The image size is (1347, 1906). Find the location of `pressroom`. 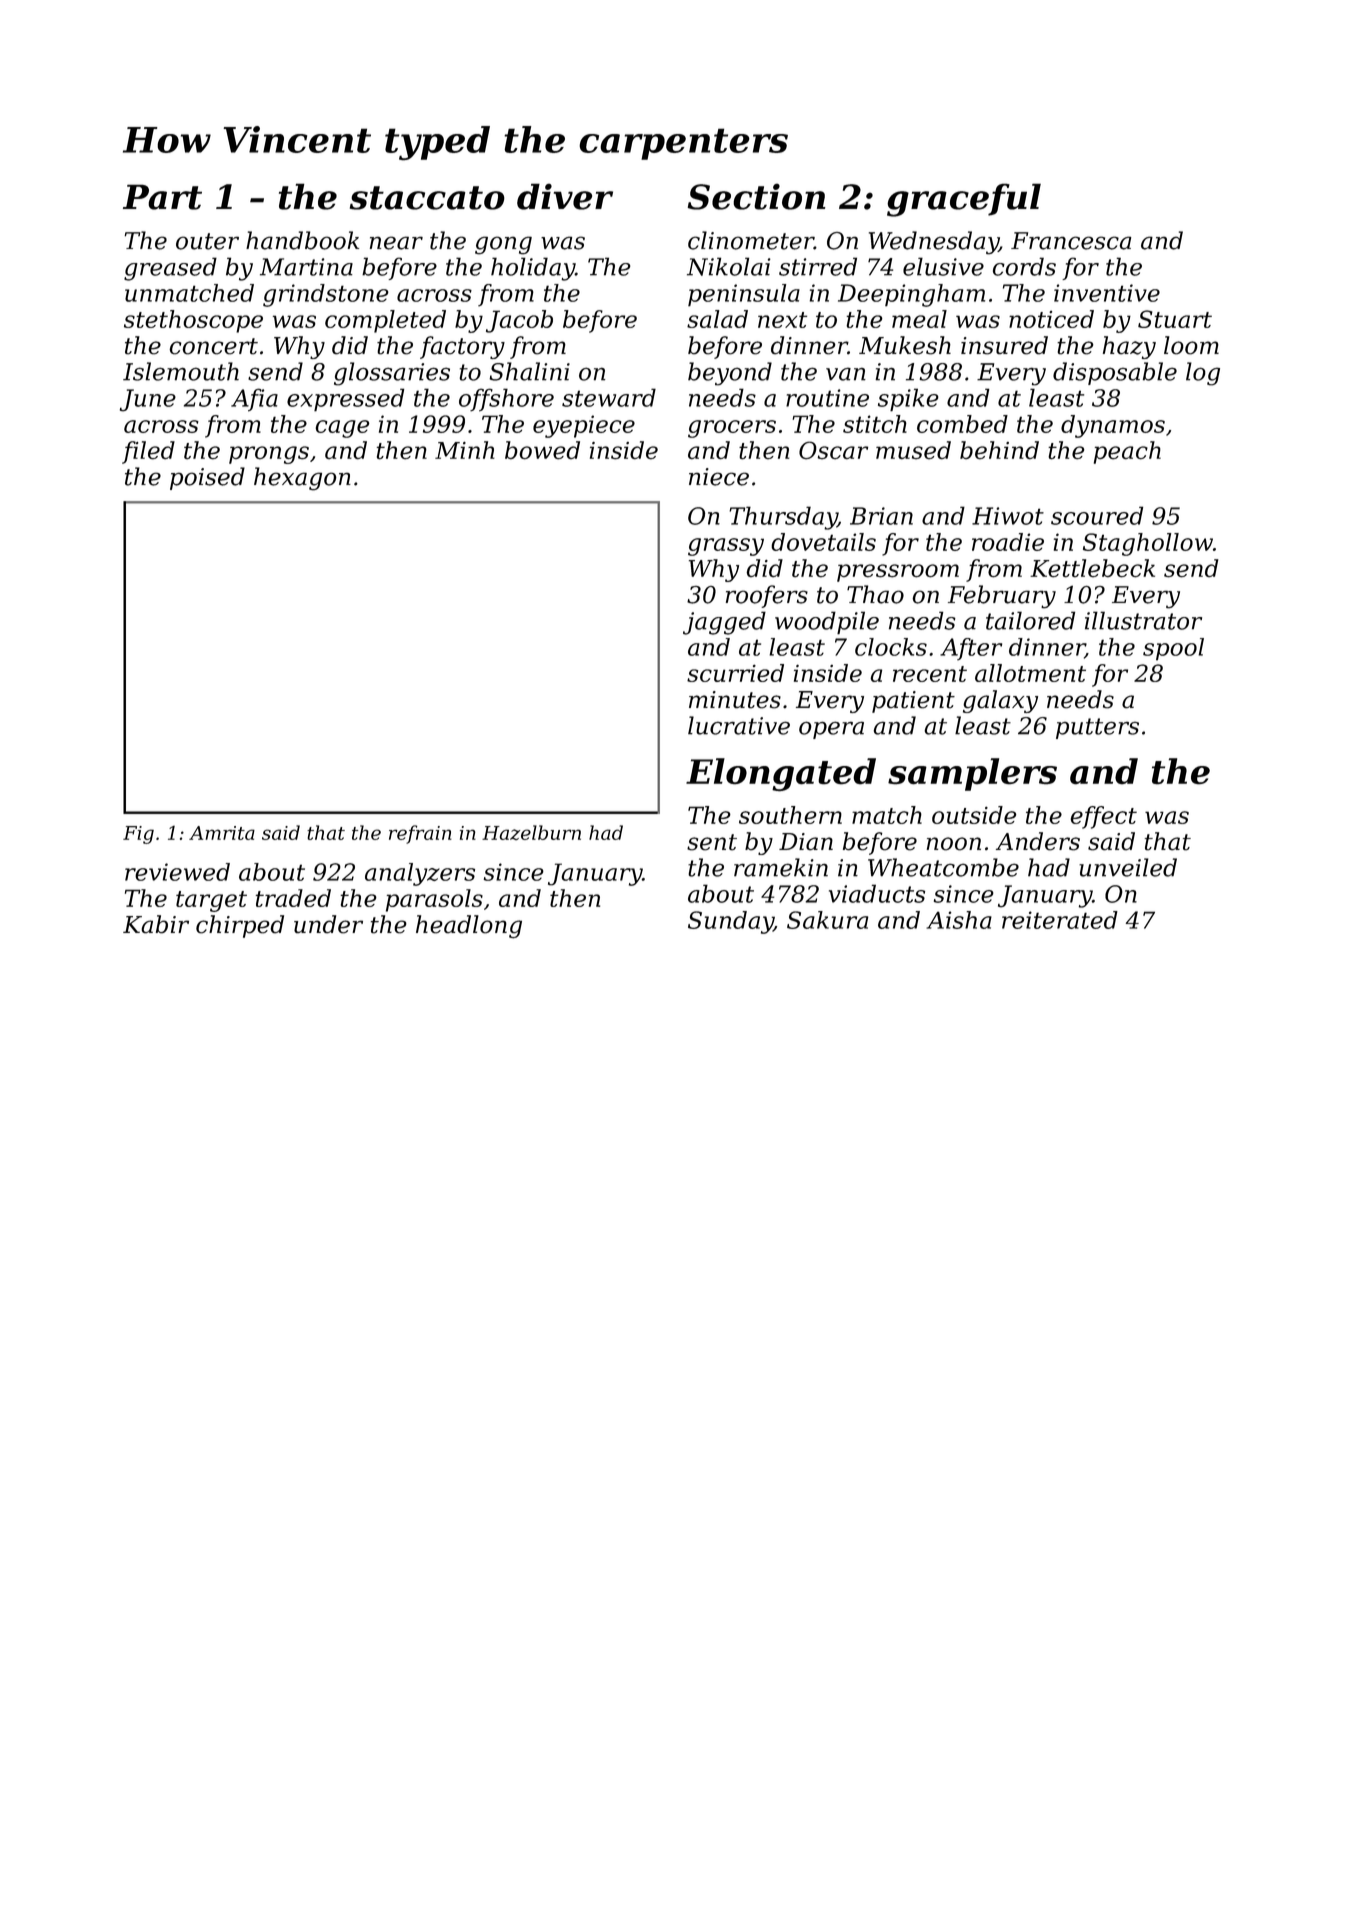

pressroom is located at coordinates (898, 573).
